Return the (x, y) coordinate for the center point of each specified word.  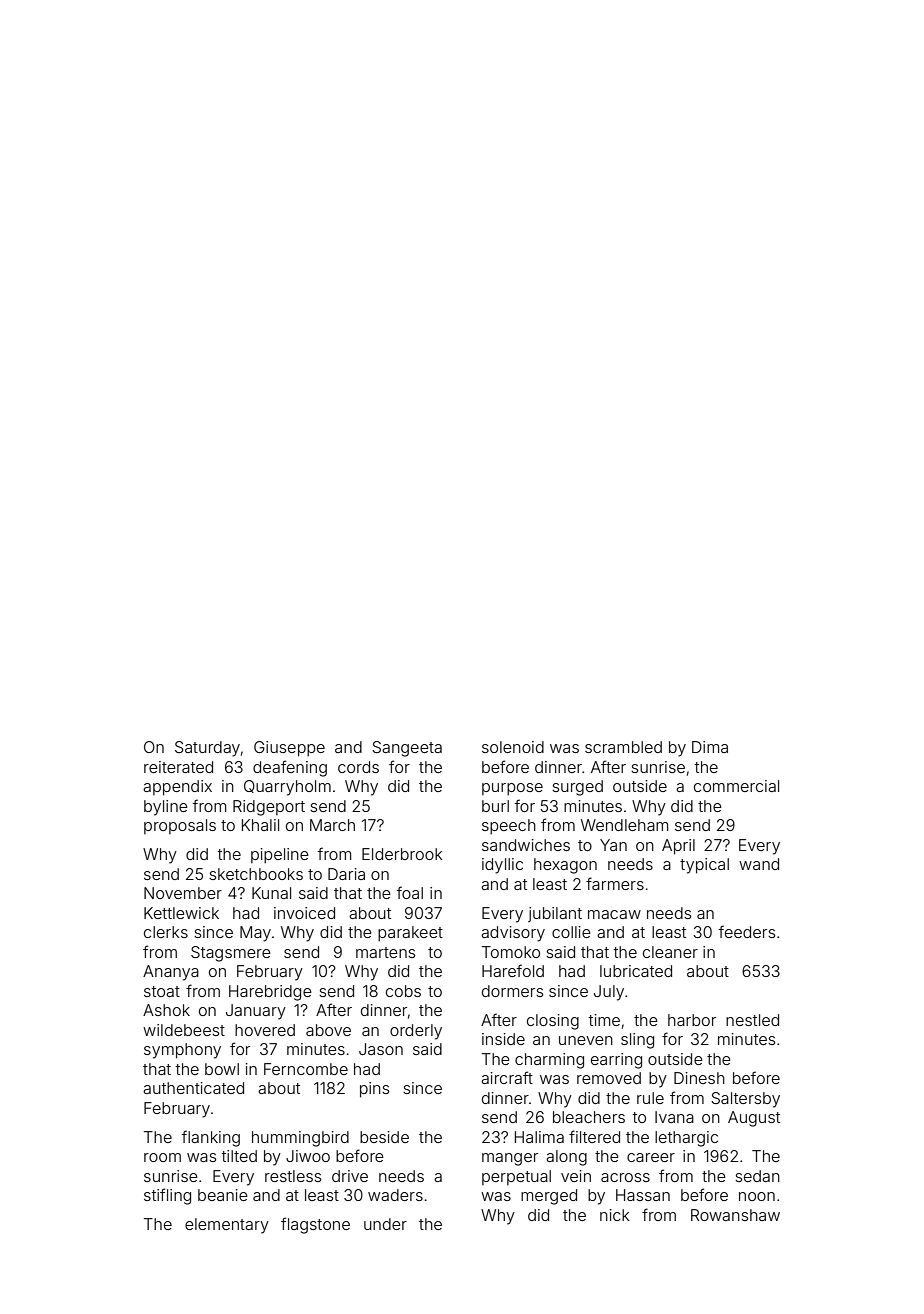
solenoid (513, 747)
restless (293, 1176)
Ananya (171, 973)
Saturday (207, 749)
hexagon (565, 866)
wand (759, 864)
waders (395, 1195)
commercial (736, 786)
